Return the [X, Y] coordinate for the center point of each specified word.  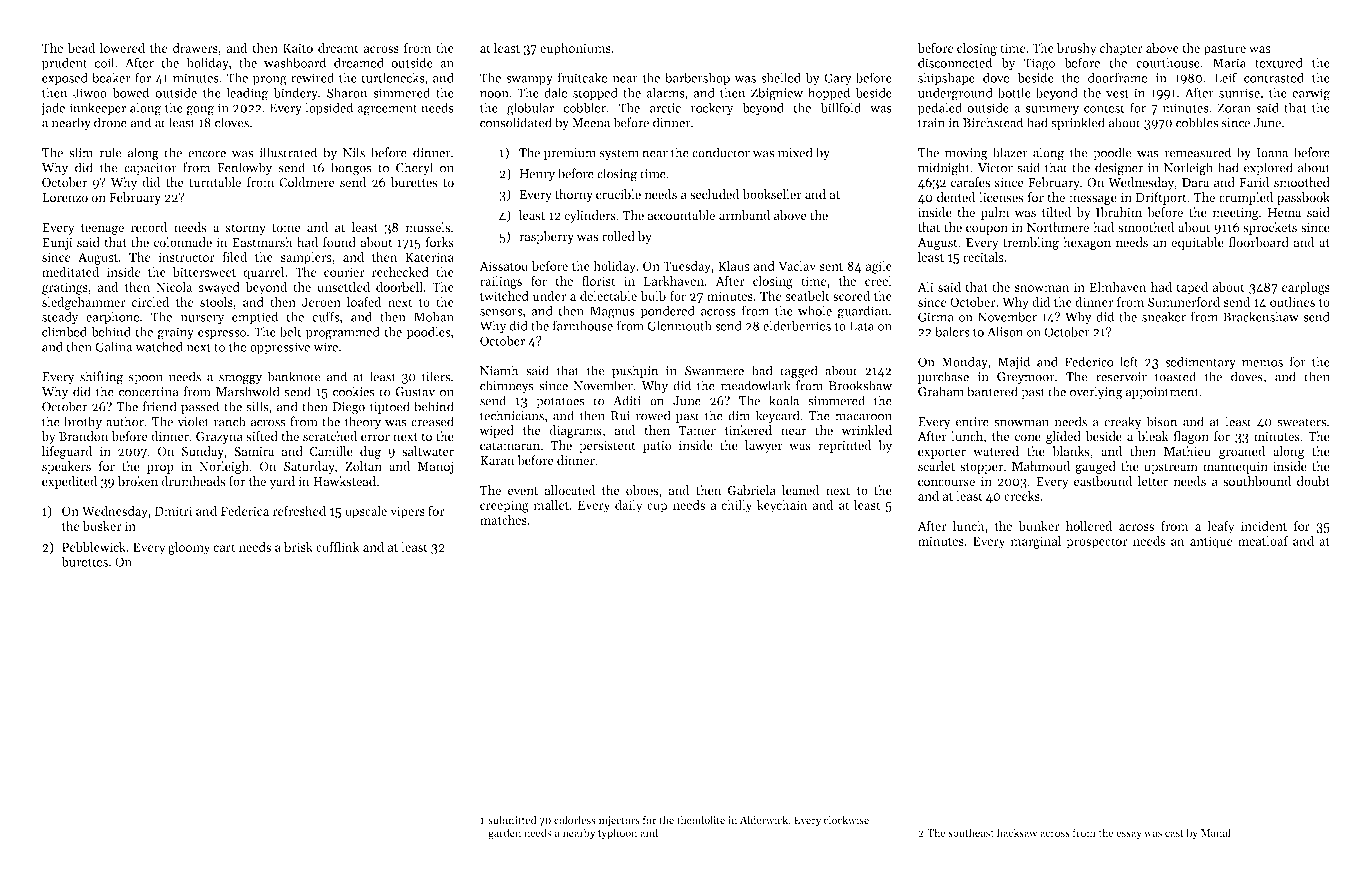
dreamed [359, 62]
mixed [795, 152]
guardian [863, 312]
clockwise [846, 819]
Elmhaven [1118, 287]
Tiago [1039, 64]
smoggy [240, 380]
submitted [512, 819]
